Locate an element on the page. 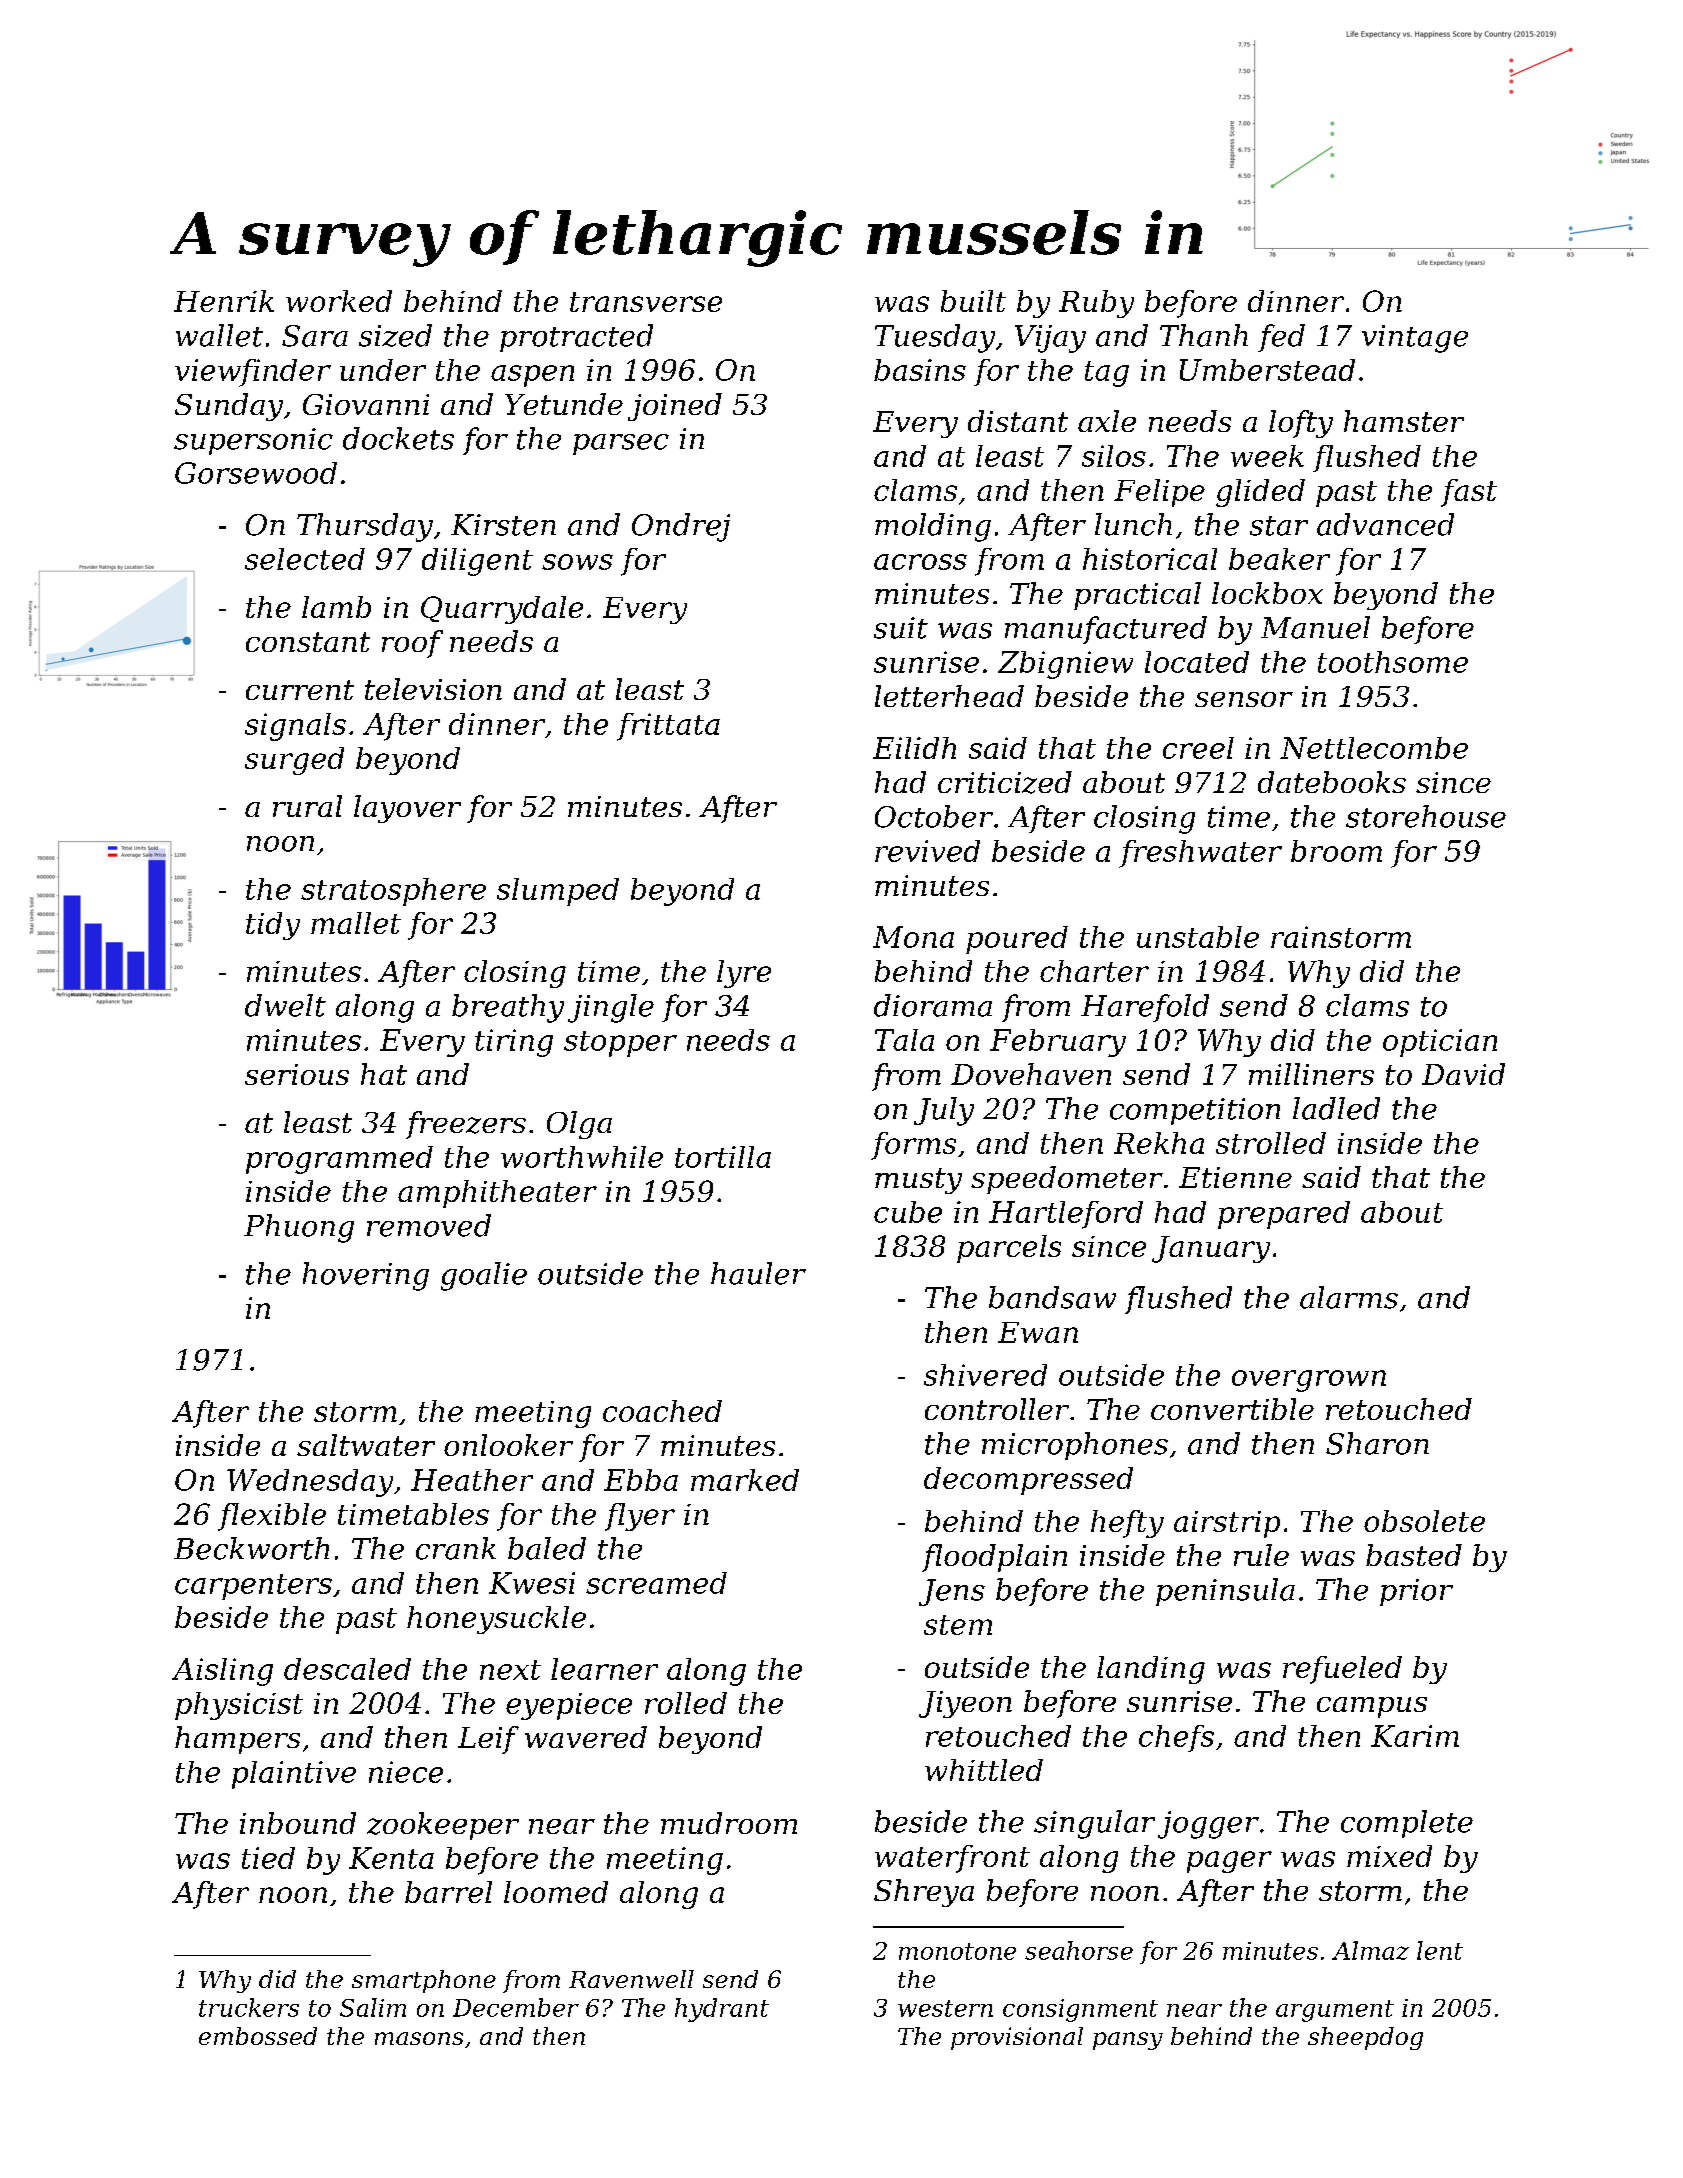 Image resolution: width=1683 pixels, height=2178 pixels. frittata is located at coordinates (668, 727).
